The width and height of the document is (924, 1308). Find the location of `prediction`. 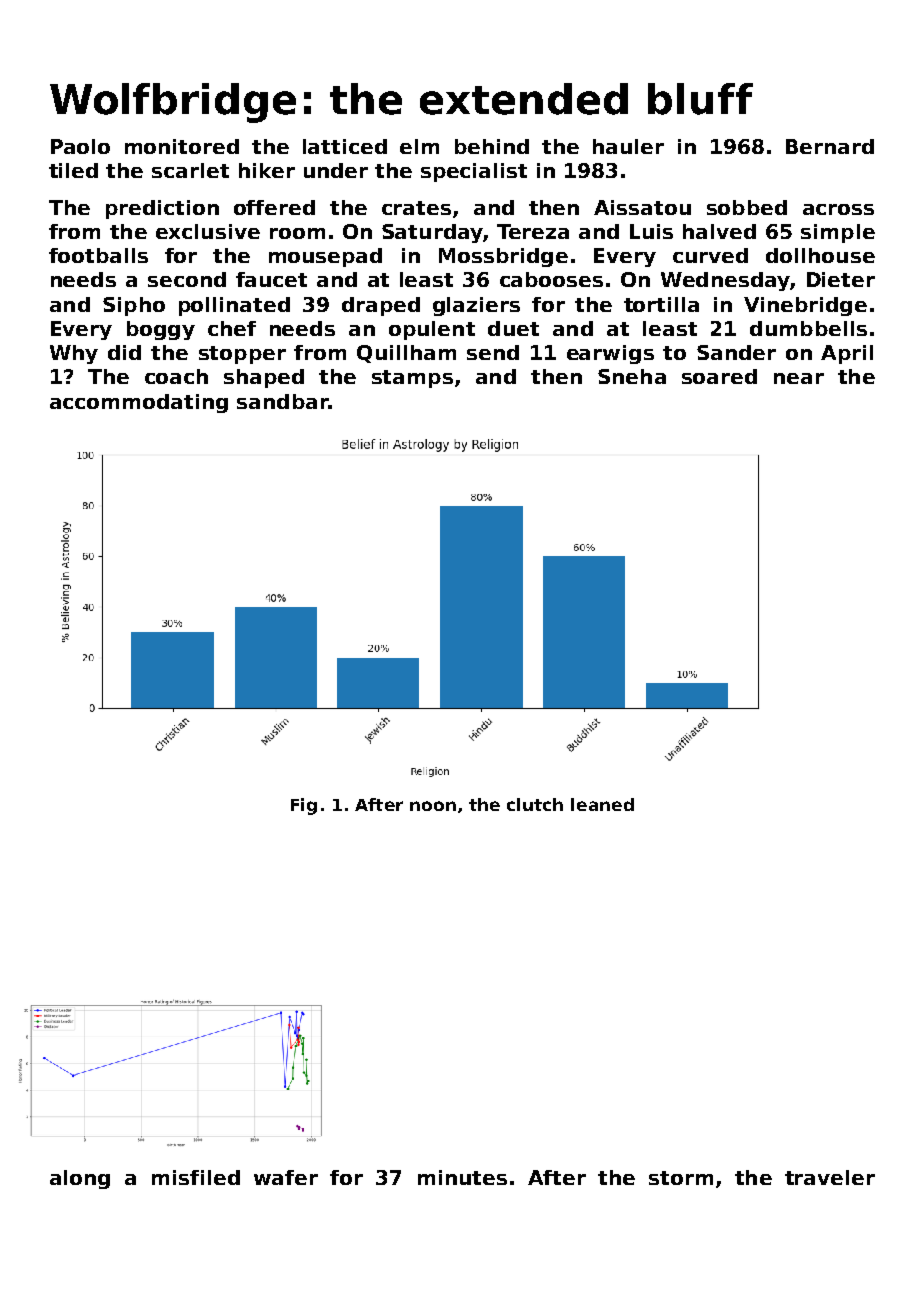

prediction is located at coordinates (162, 209).
